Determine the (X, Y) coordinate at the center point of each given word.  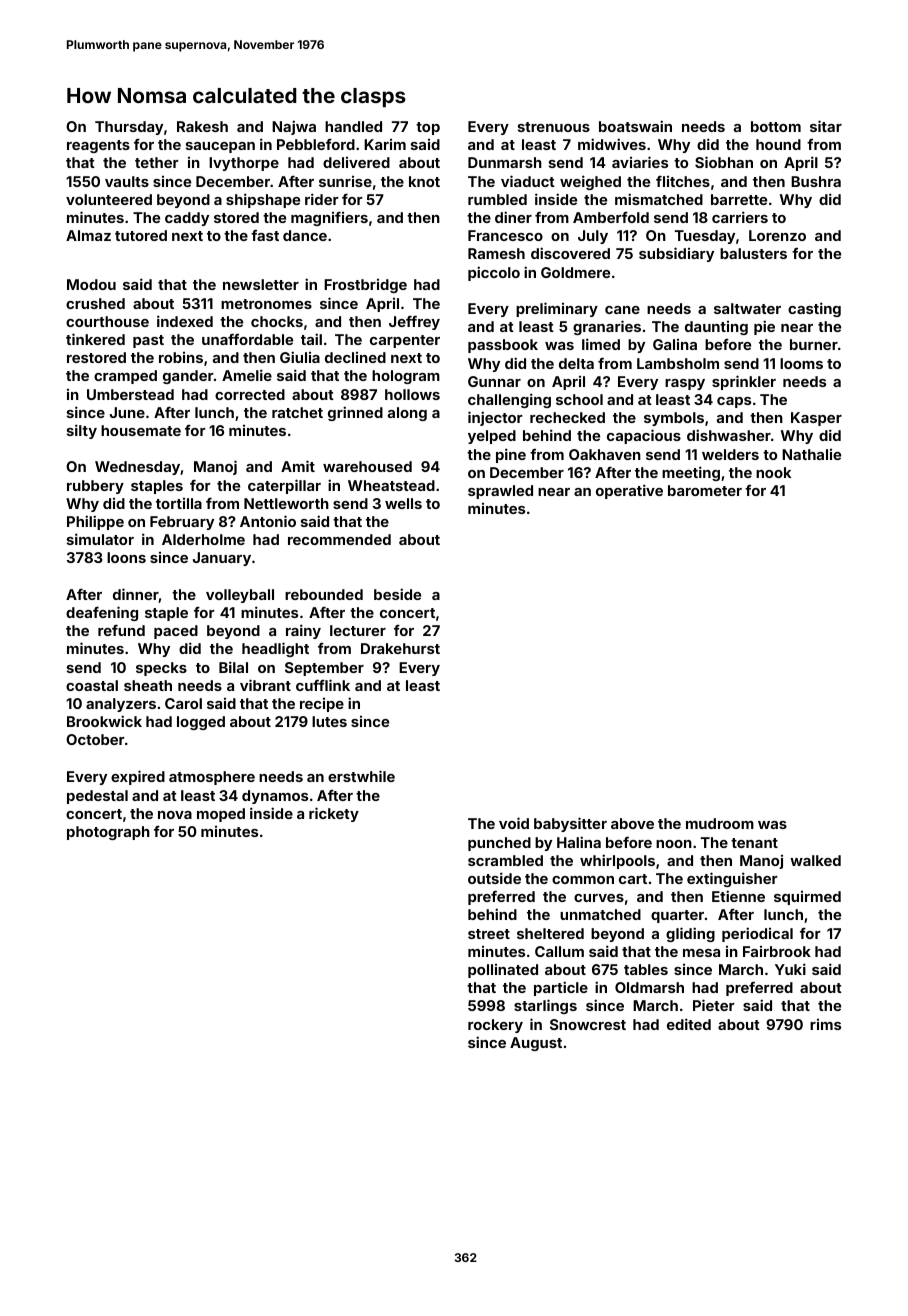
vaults (127, 181)
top (428, 128)
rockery (495, 1026)
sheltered (550, 933)
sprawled (500, 492)
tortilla (179, 503)
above (632, 823)
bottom (776, 126)
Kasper (816, 419)
